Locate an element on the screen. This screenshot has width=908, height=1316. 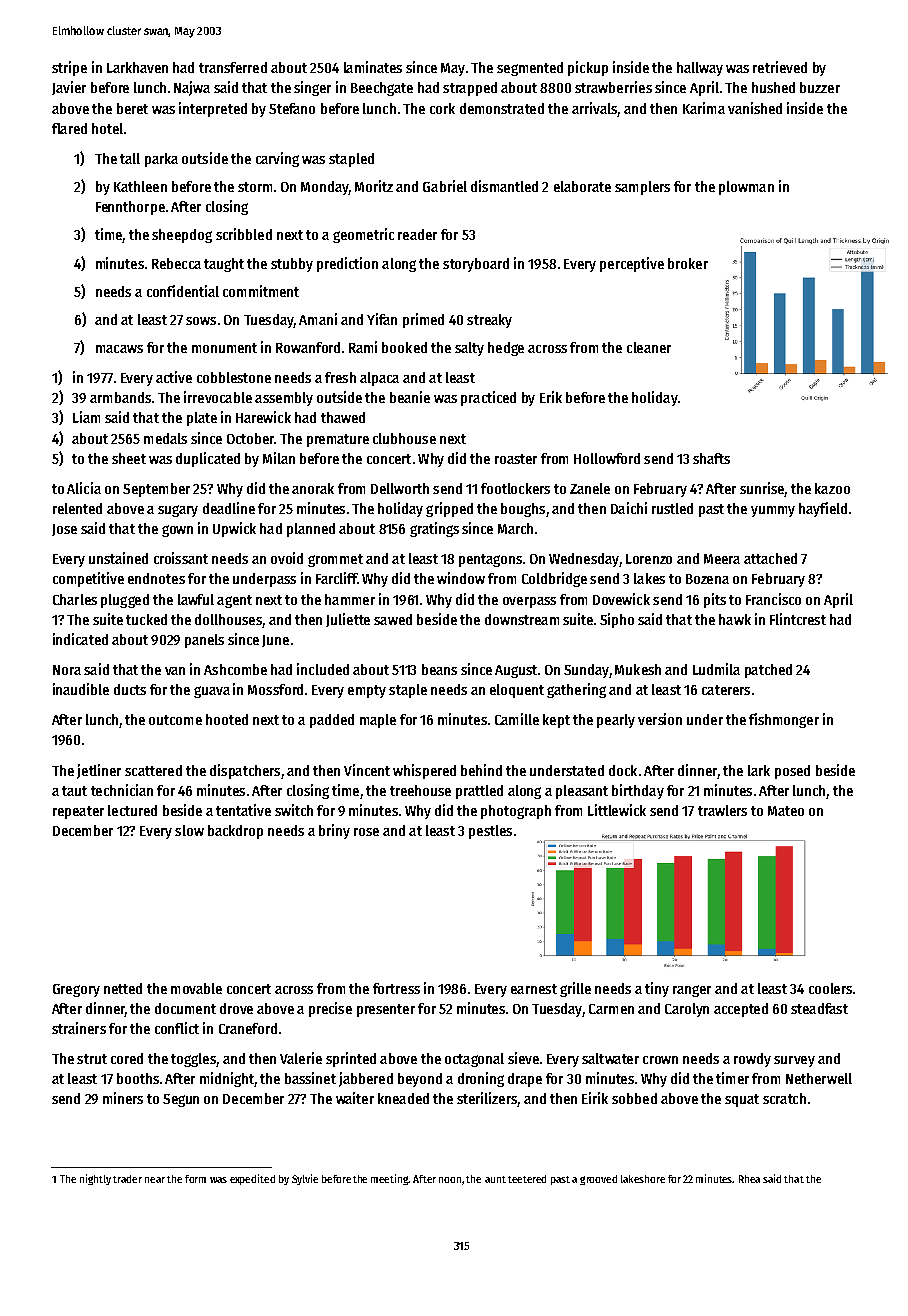
earnest is located at coordinates (534, 989).
